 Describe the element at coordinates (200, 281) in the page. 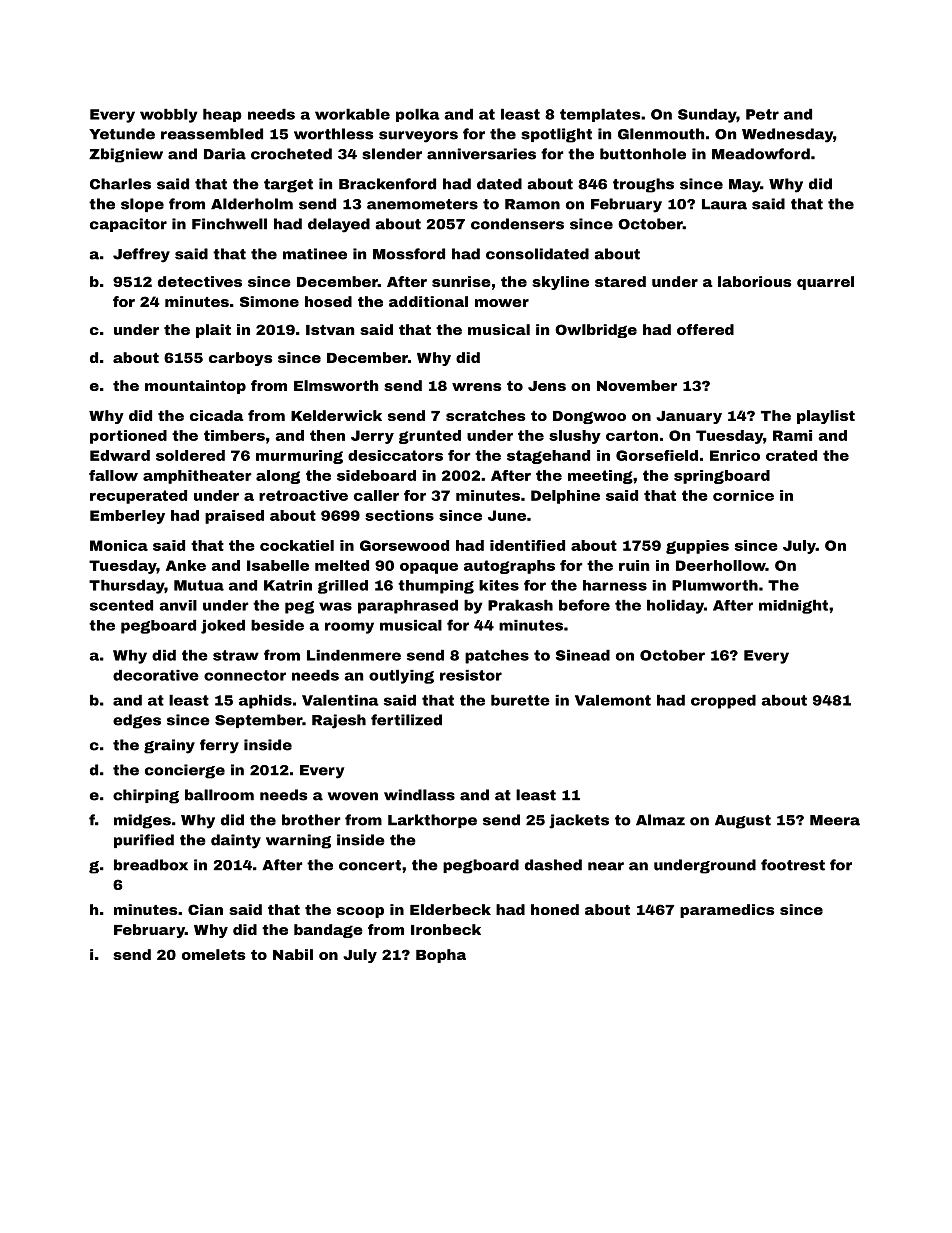

I see `detectives` at that location.
